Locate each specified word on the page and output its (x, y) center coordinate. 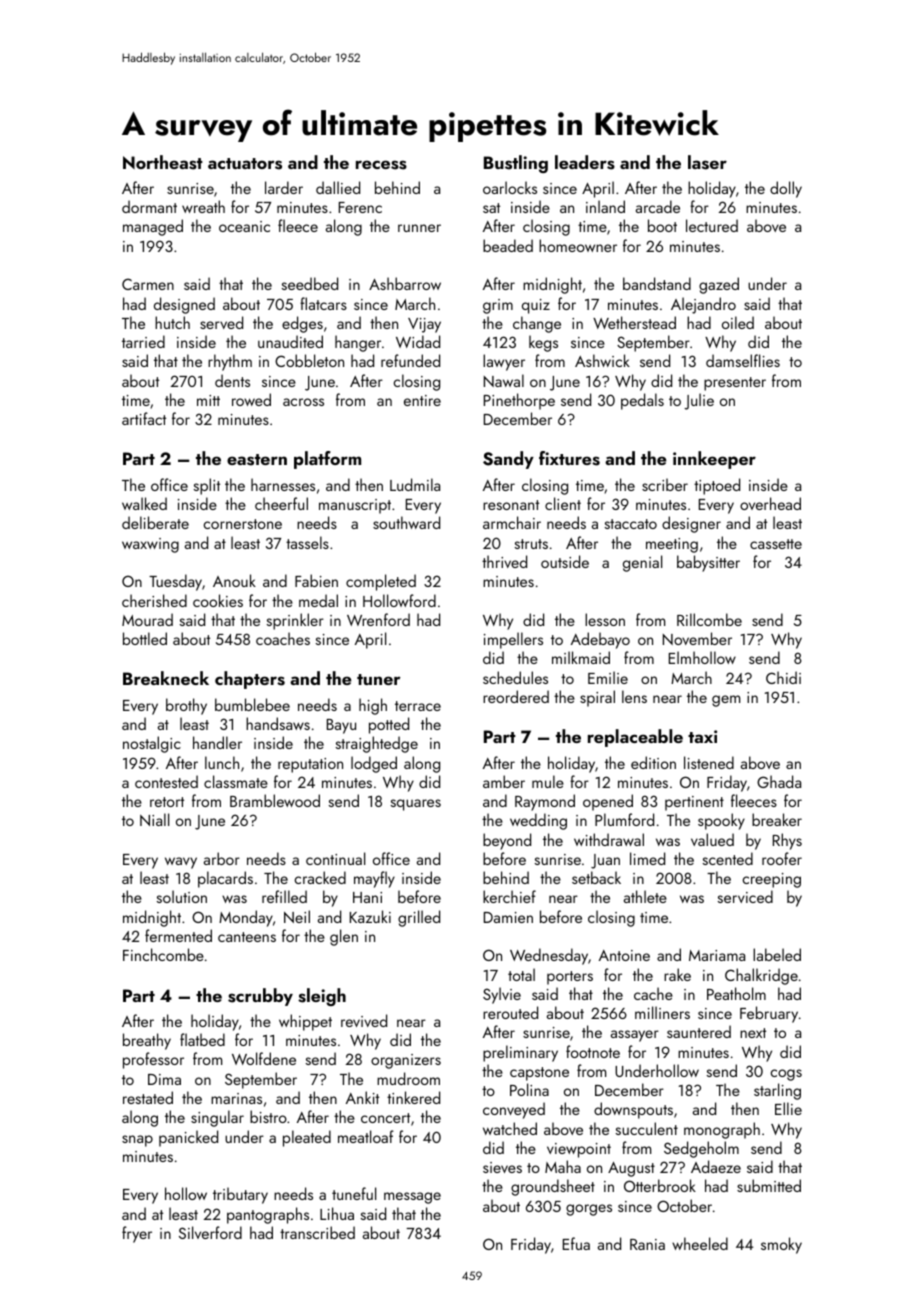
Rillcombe (709, 619)
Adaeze (716, 1166)
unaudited (290, 341)
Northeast (163, 162)
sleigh (322, 997)
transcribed (317, 1232)
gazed (719, 285)
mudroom (408, 1078)
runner (419, 228)
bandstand (657, 283)
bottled (145, 638)
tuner (379, 679)
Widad (418, 341)
